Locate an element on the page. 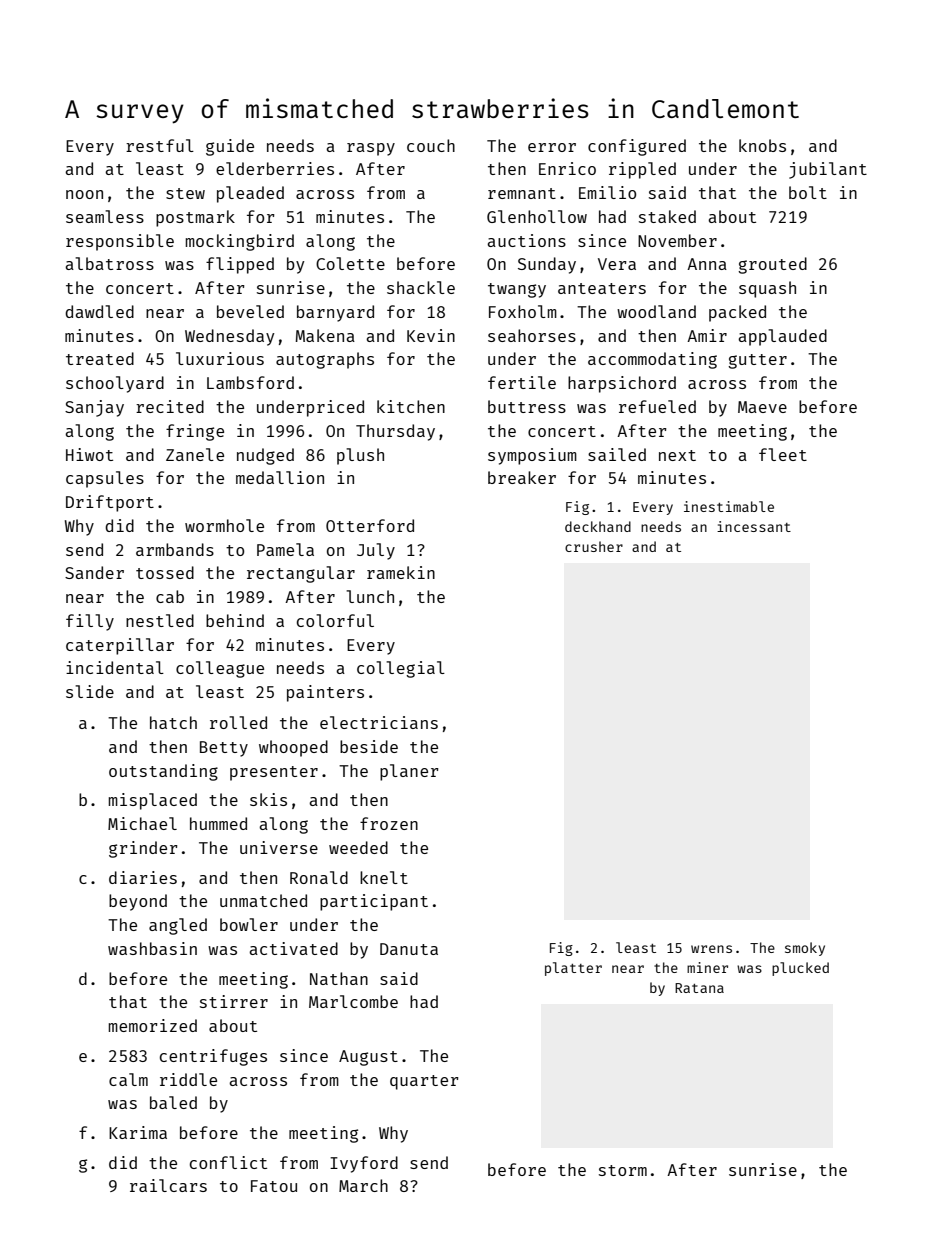 Image resolution: width=952 pixels, height=1233 pixels. colleague is located at coordinates (220, 669).
